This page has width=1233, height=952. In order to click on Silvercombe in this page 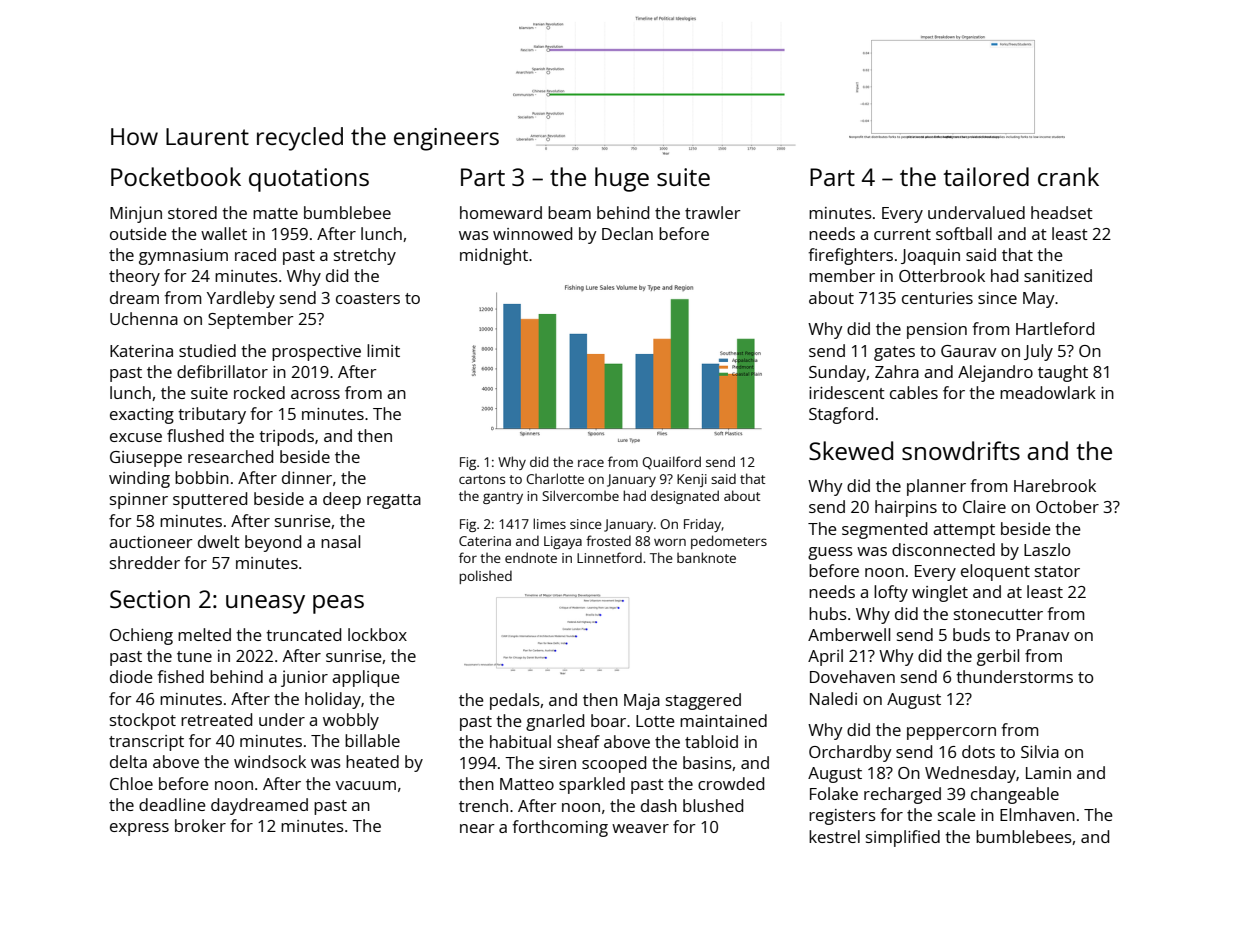, I will do `click(580, 495)`.
